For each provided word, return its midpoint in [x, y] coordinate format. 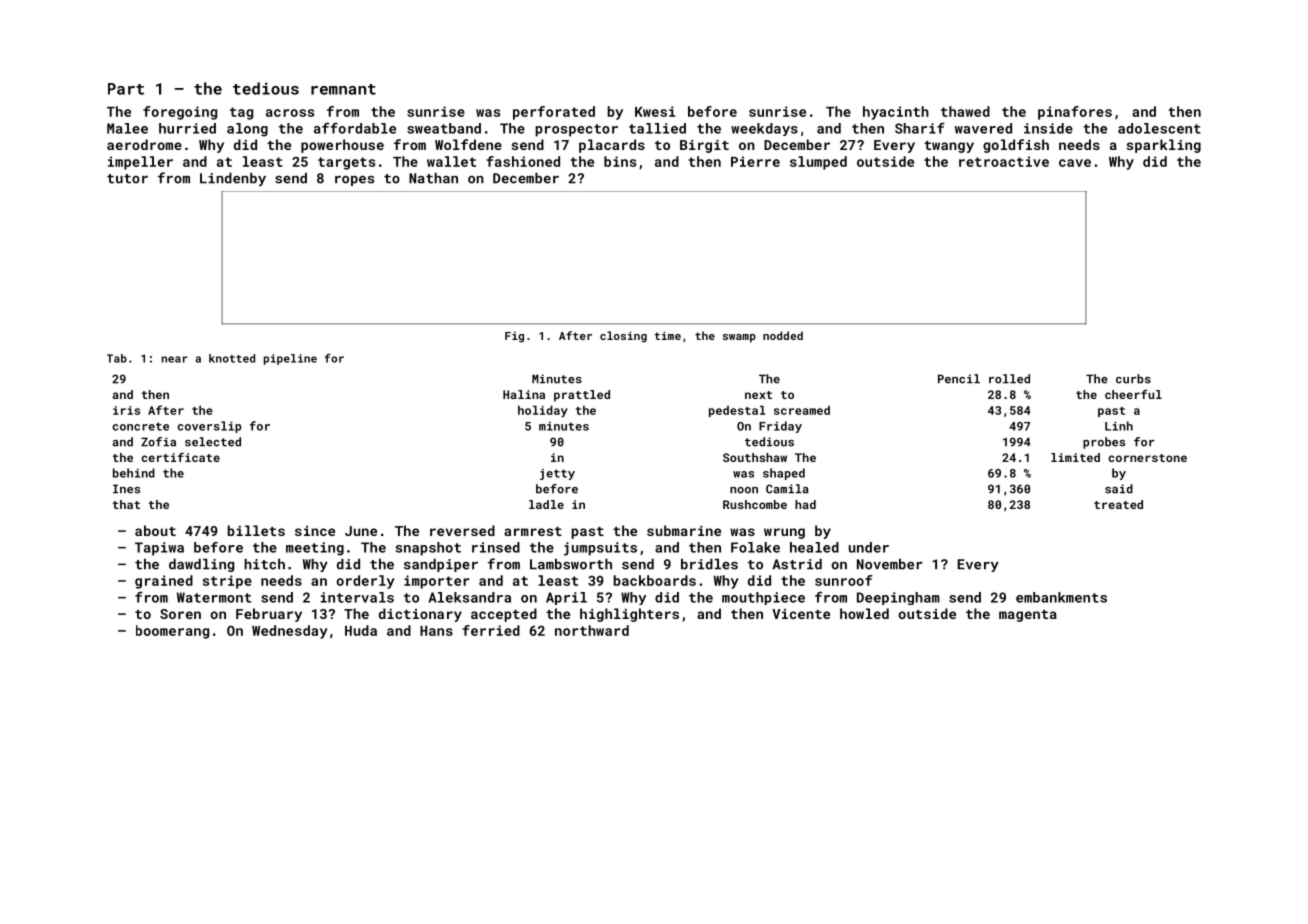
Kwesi [655, 111]
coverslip [209, 427]
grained [164, 582]
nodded [783, 335]
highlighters [629, 615]
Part [126, 89]
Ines [126, 489]
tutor [127, 179]
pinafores [1075, 113]
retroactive [1004, 161]
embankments [1061, 597]
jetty [557, 474]
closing [623, 337]
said [1119, 489]
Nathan [433, 178]
